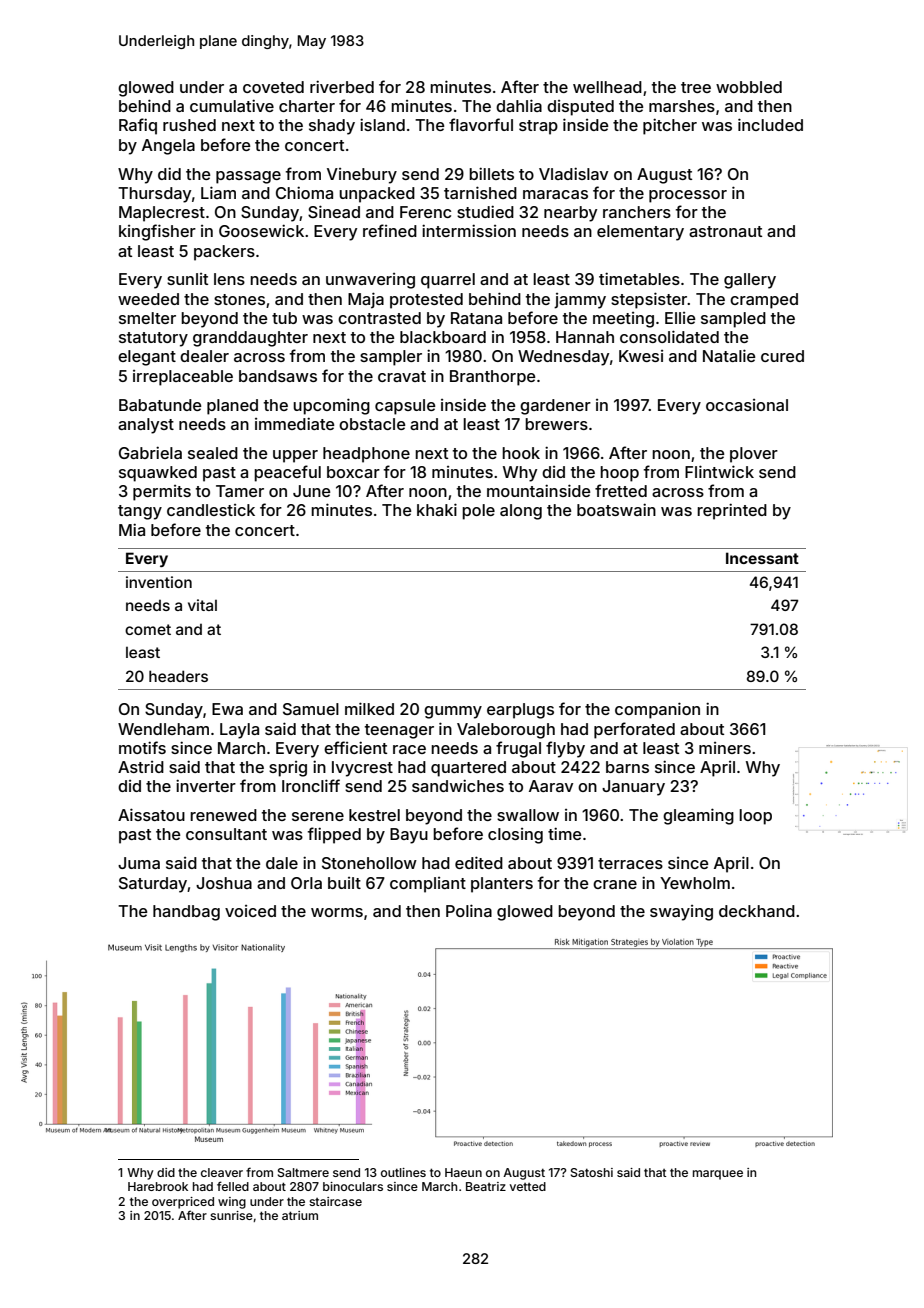  What do you see at coordinates (224, 253) in the document?
I see `packers` at bounding box center [224, 253].
